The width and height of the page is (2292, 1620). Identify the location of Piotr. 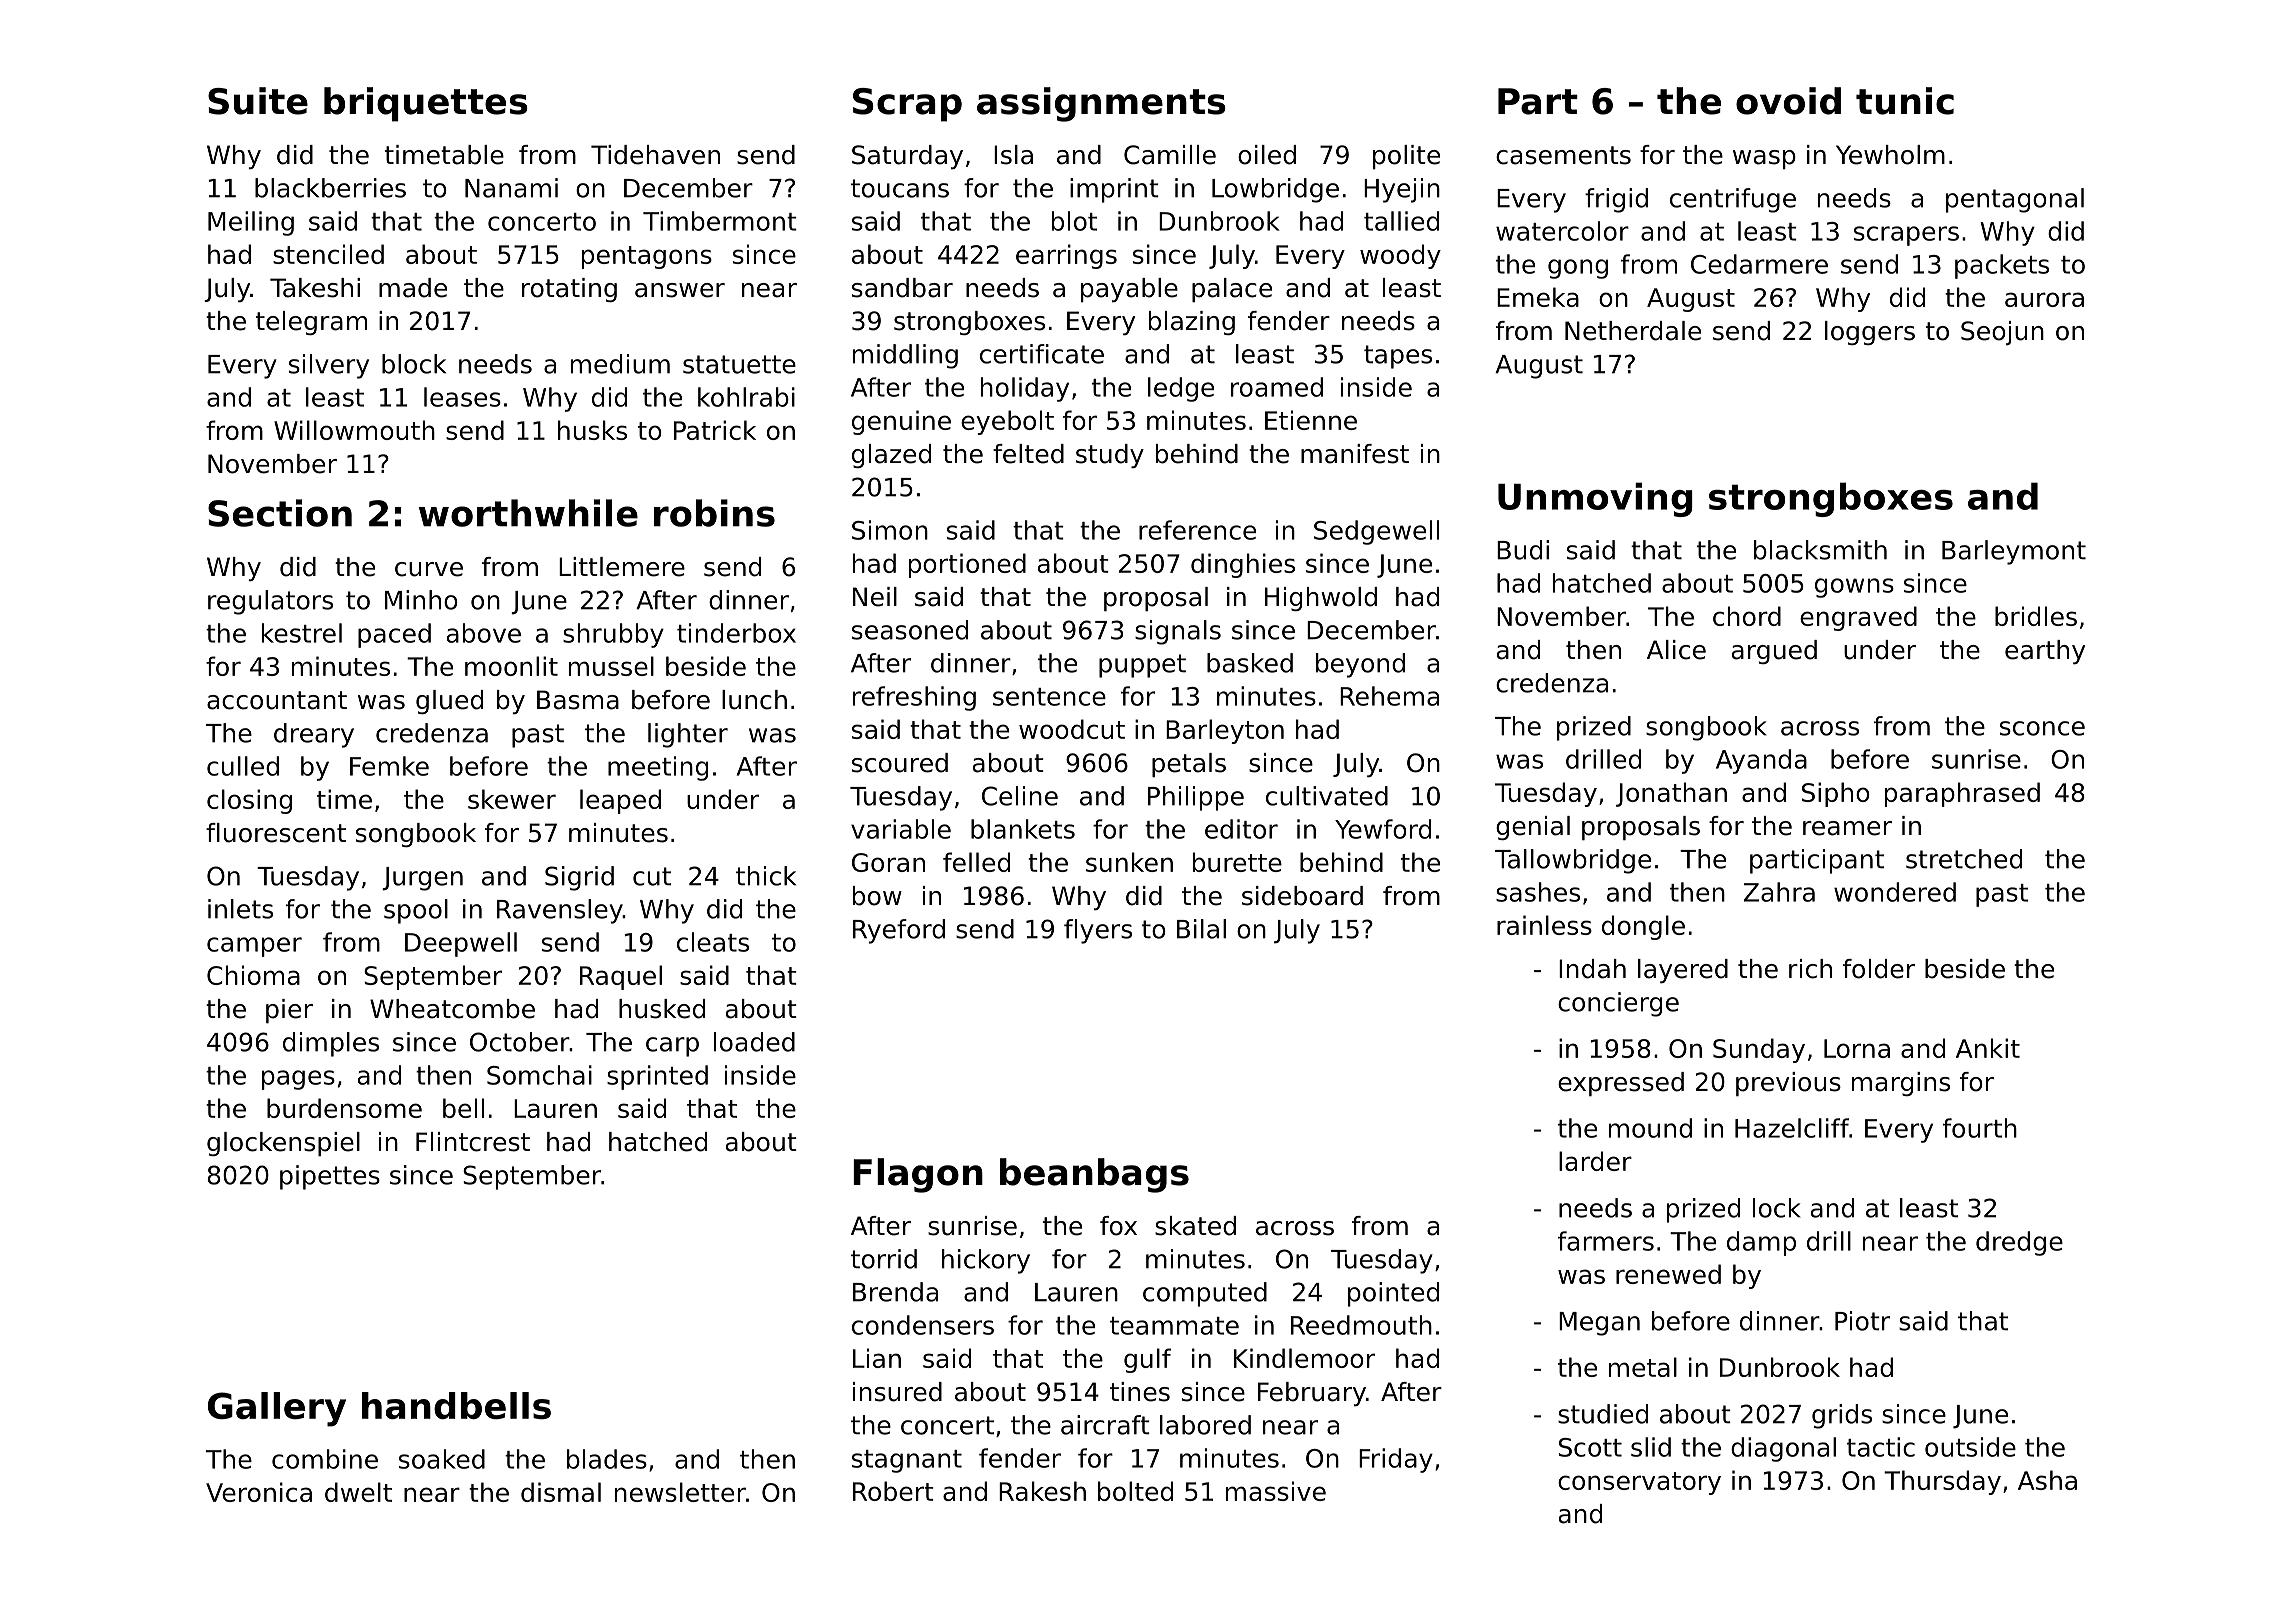
(1862, 1321).
